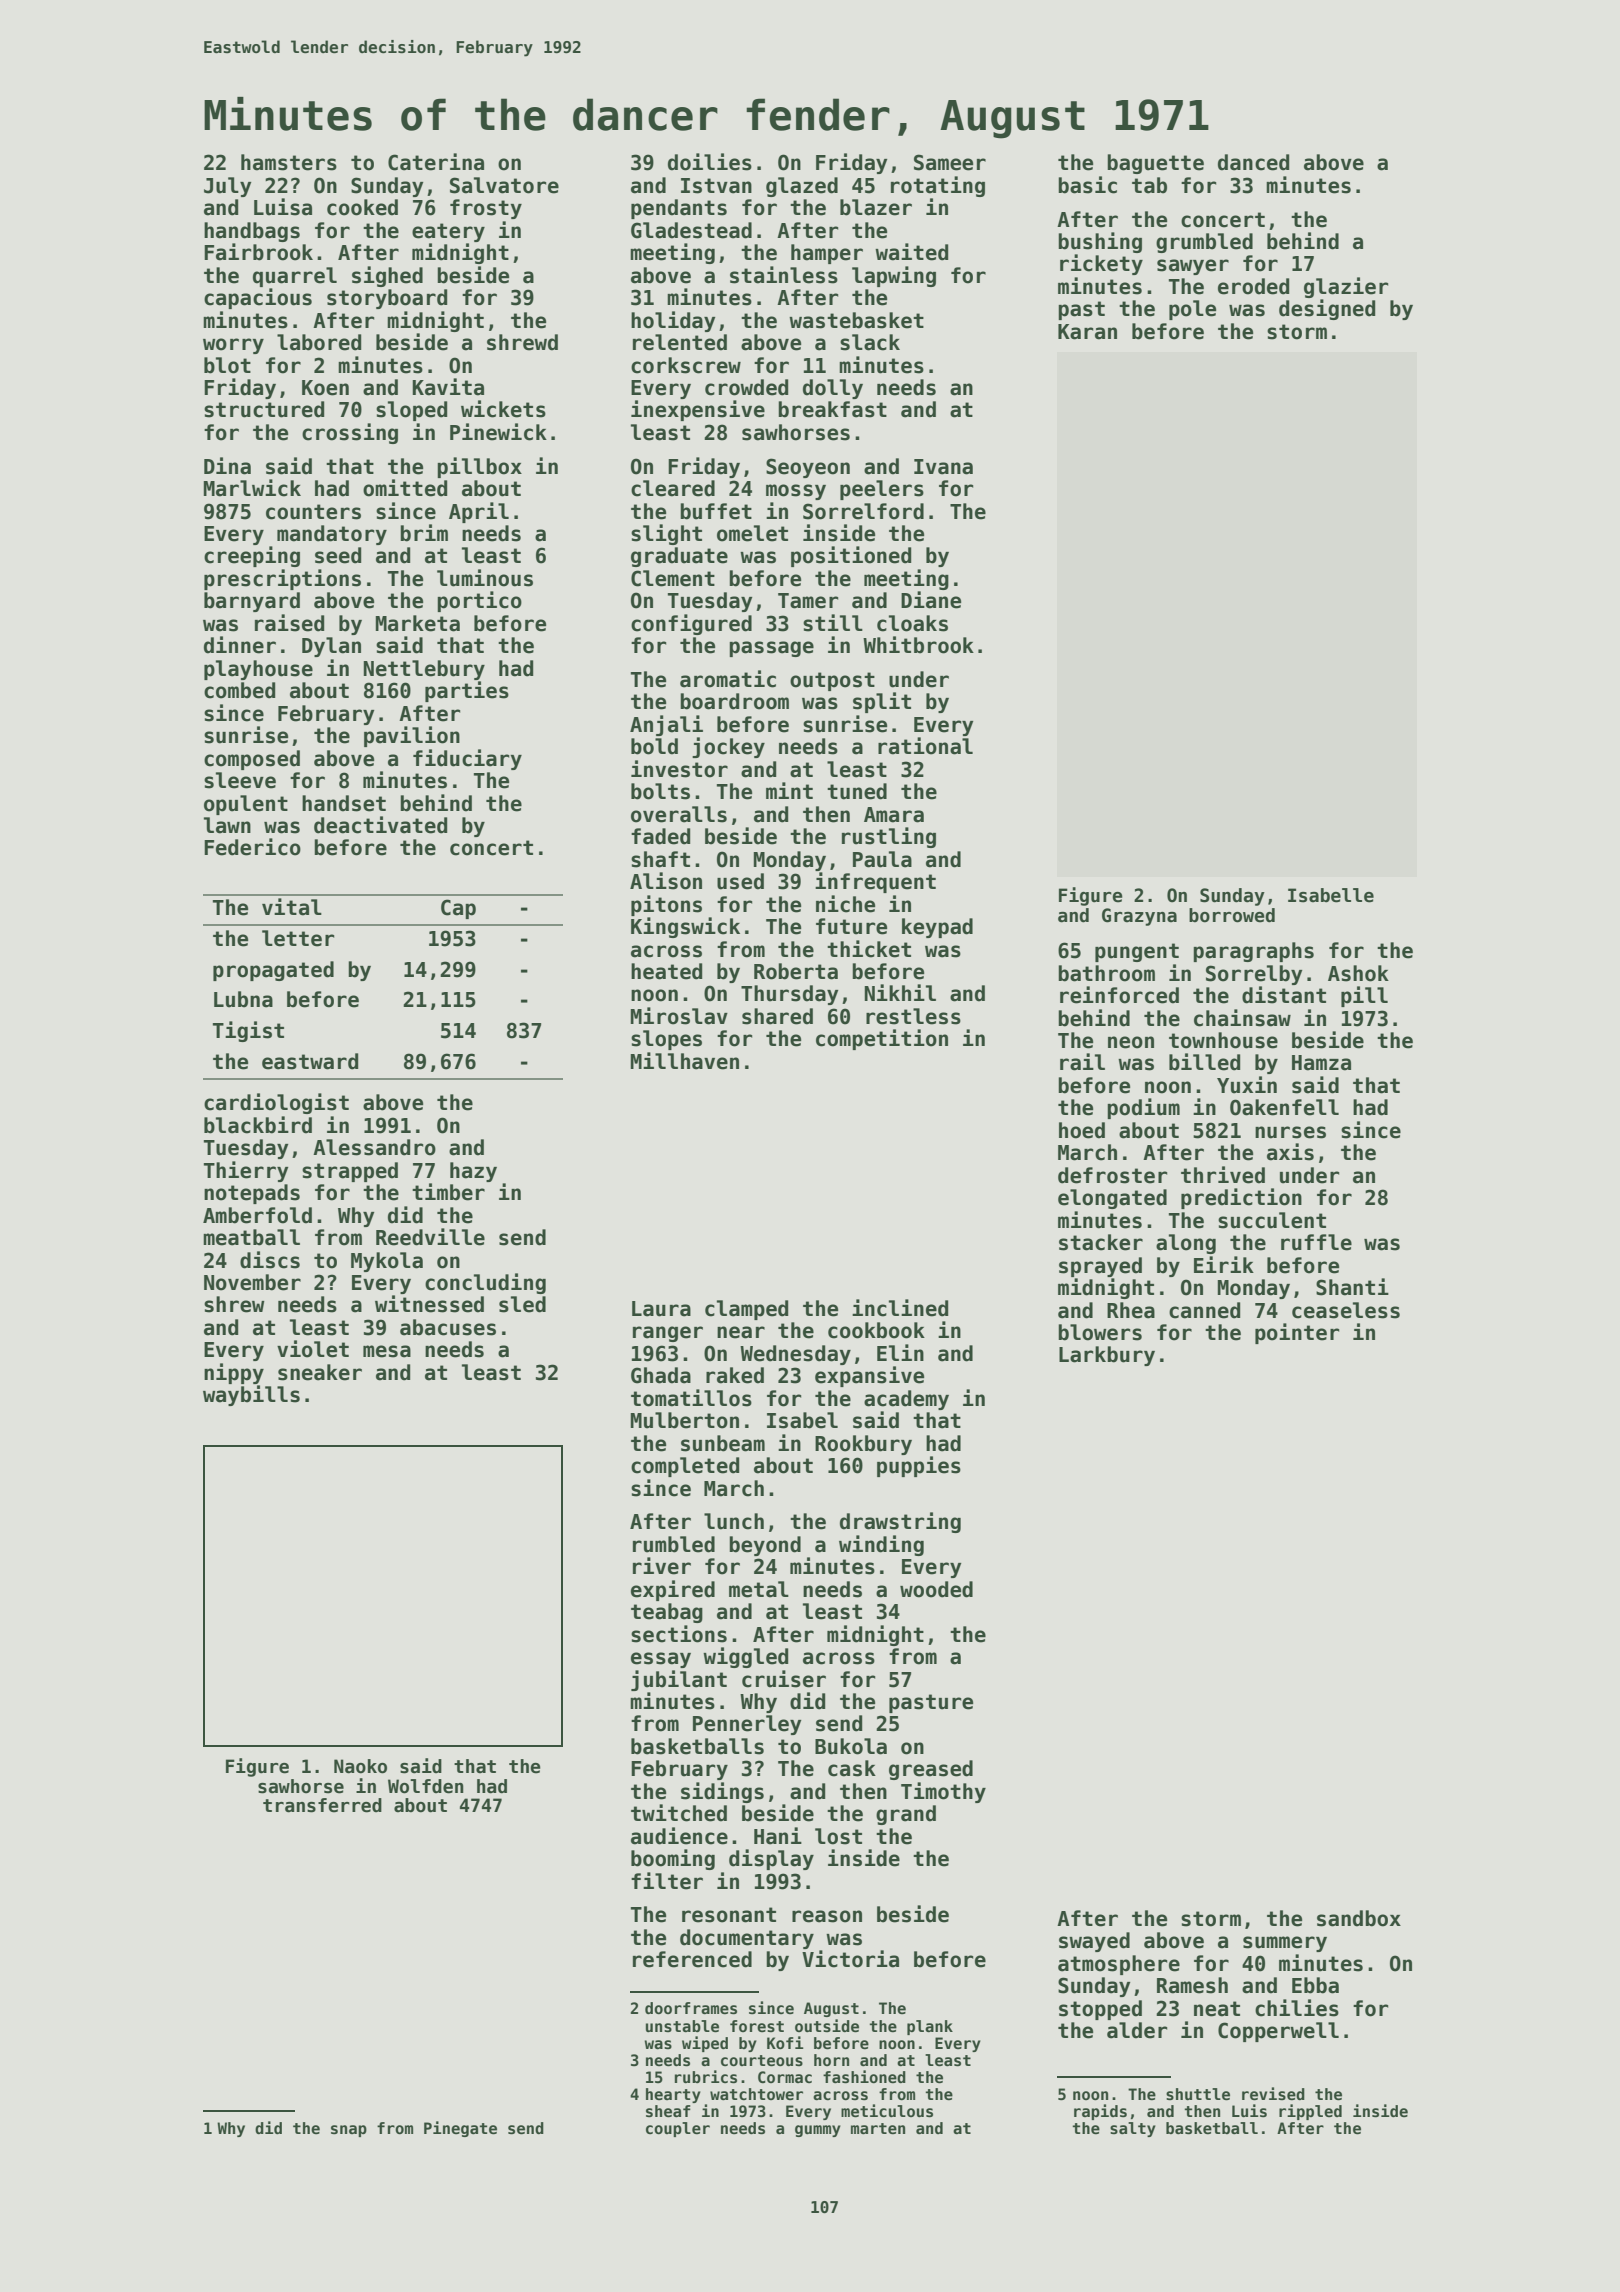 The height and width of the screenshot is (2292, 1620). What do you see at coordinates (936, 1589) in the screenshot?
I see `wooded` at bounding box center [936, 1589].
